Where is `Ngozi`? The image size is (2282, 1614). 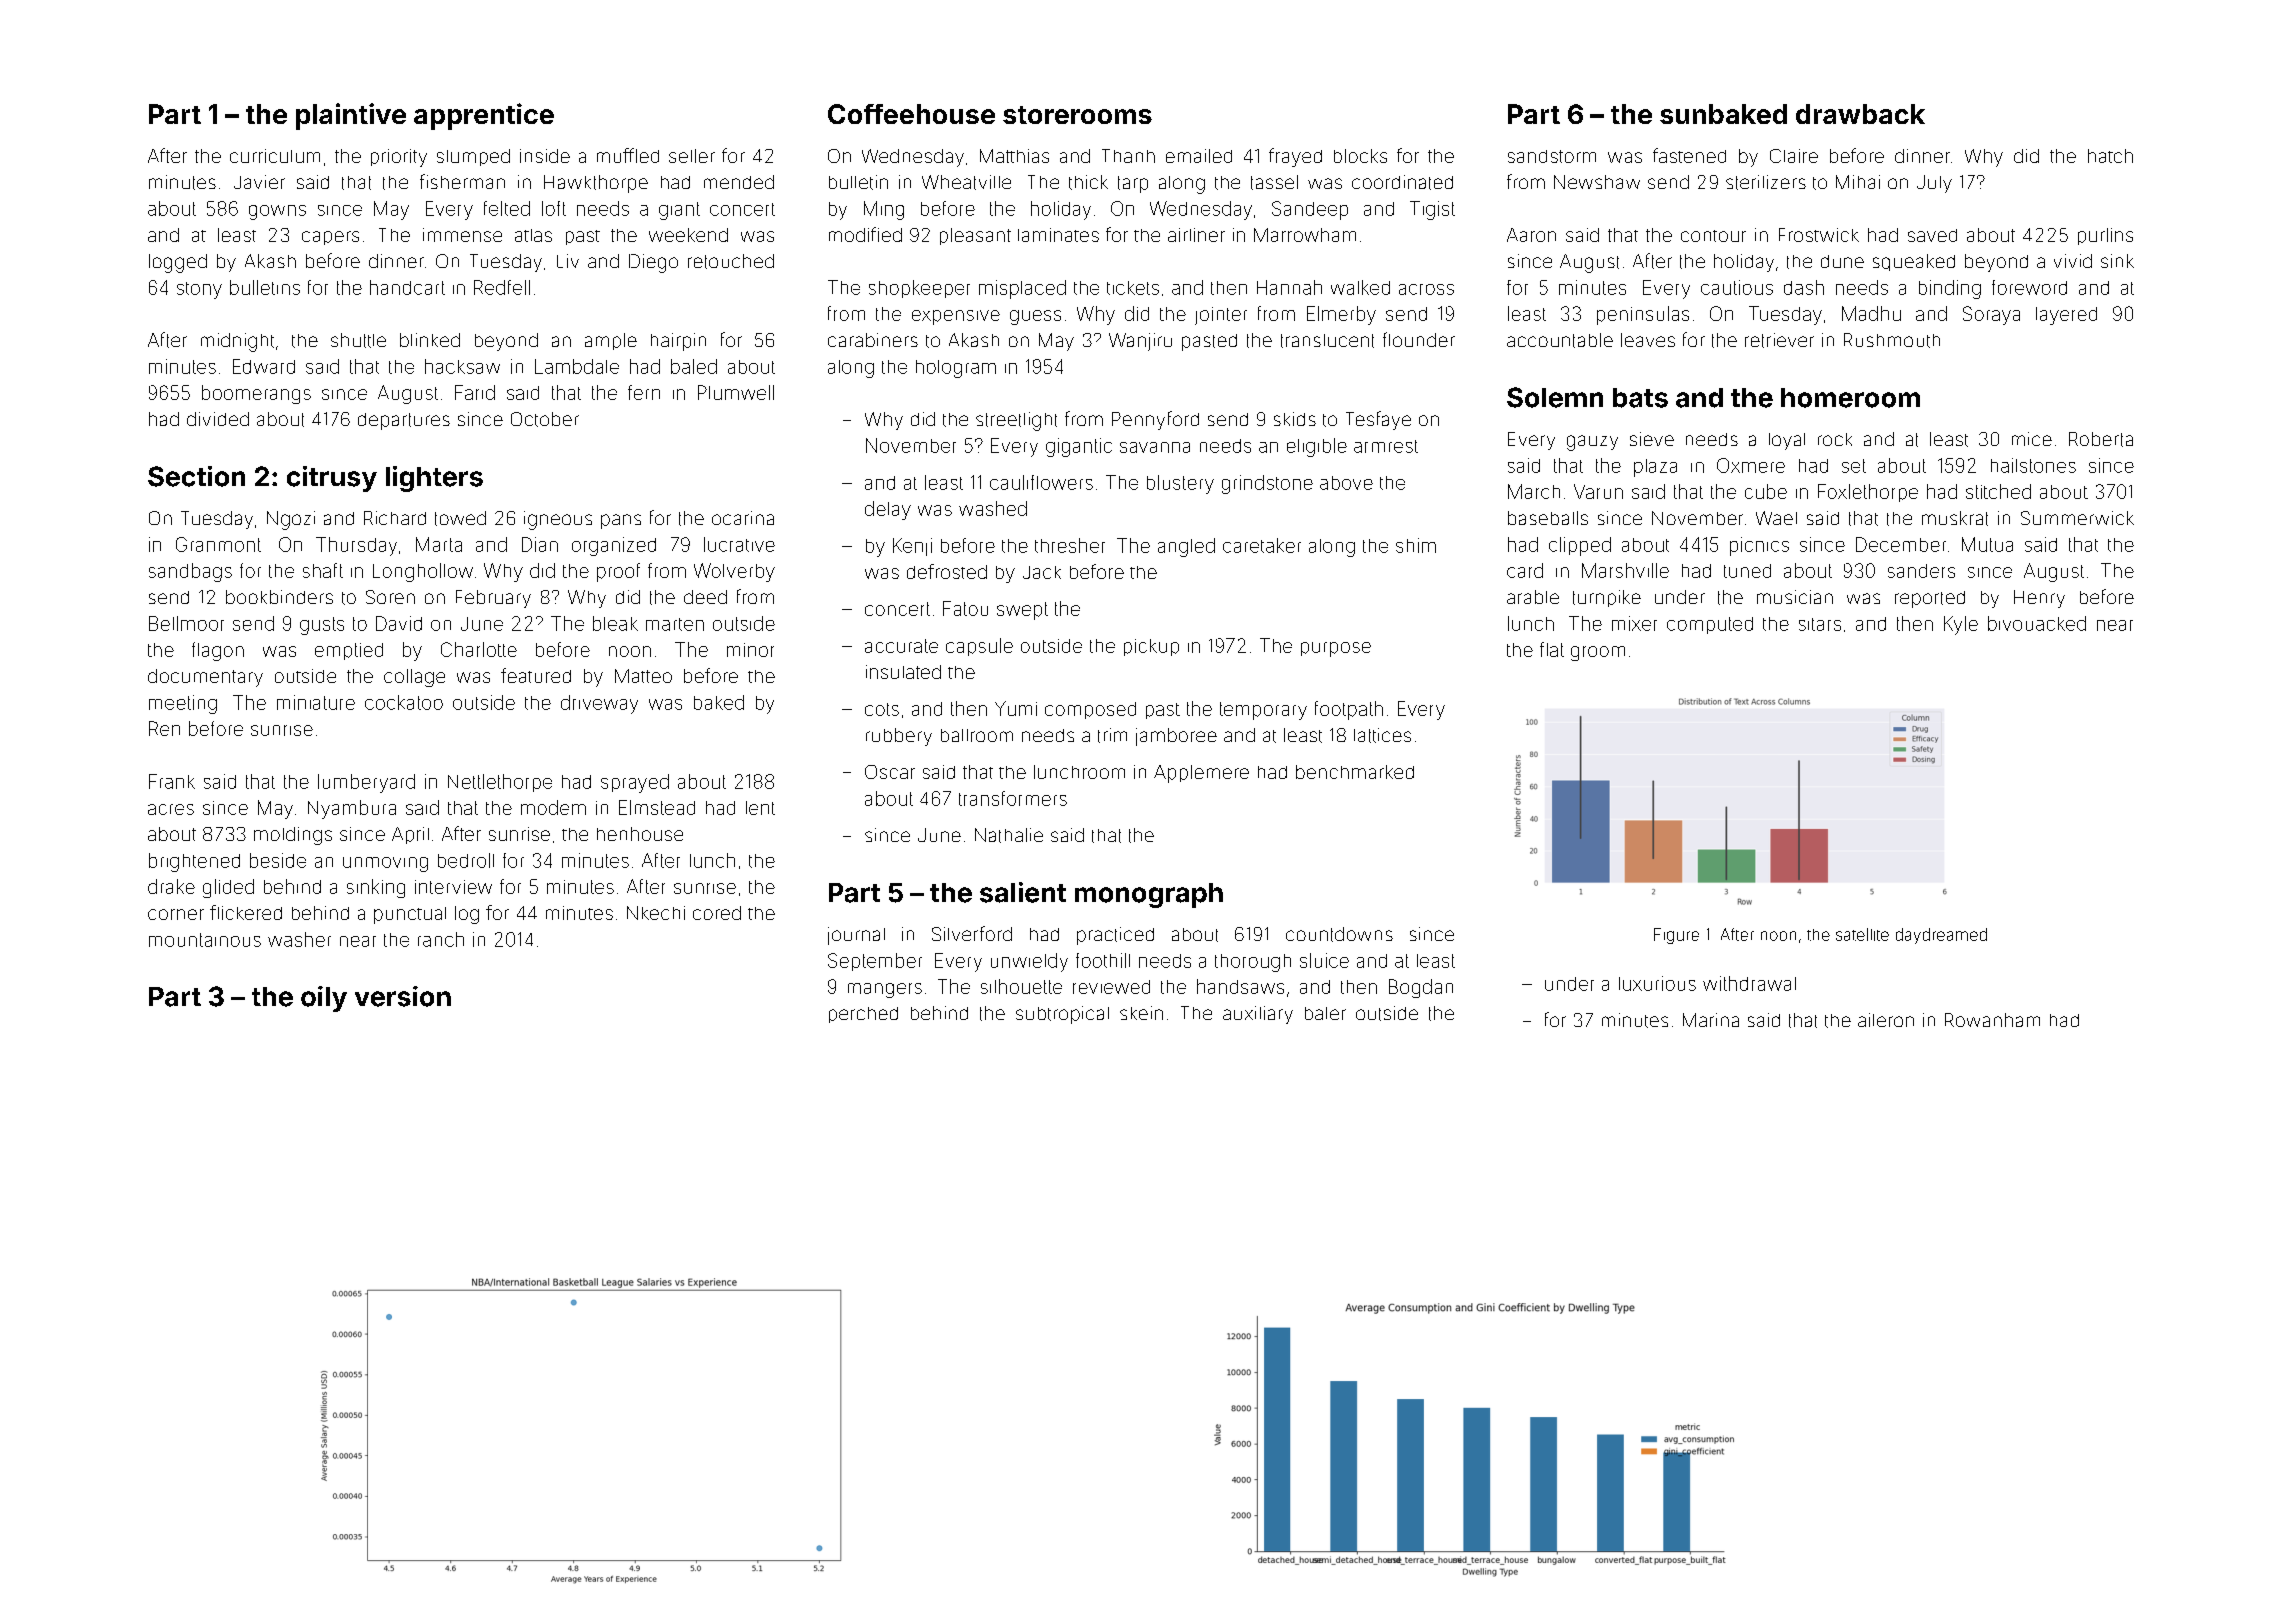 Ngozi is located at coordinates (291, 520).
